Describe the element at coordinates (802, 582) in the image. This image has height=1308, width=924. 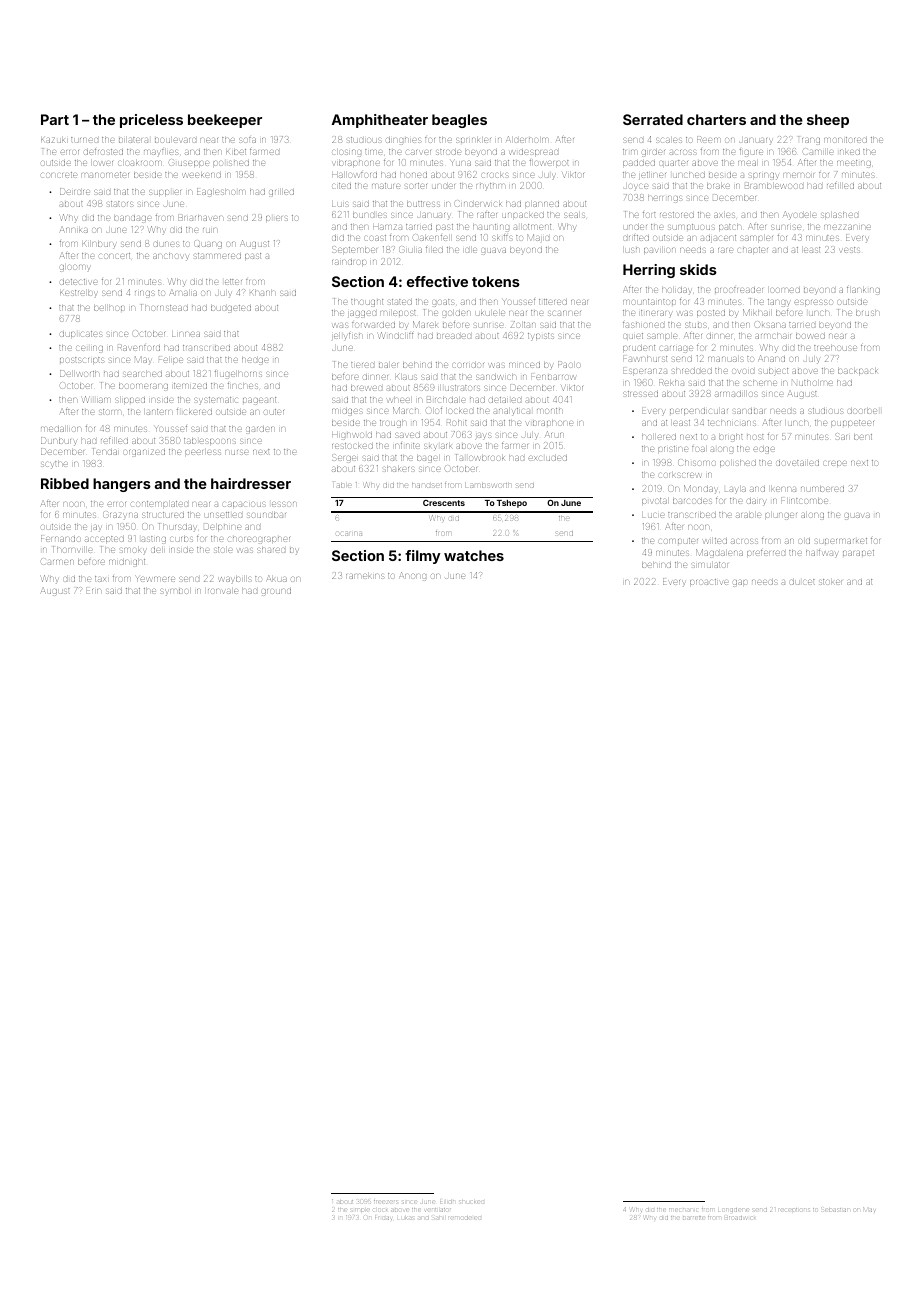
I see `dulcet` at that location.
